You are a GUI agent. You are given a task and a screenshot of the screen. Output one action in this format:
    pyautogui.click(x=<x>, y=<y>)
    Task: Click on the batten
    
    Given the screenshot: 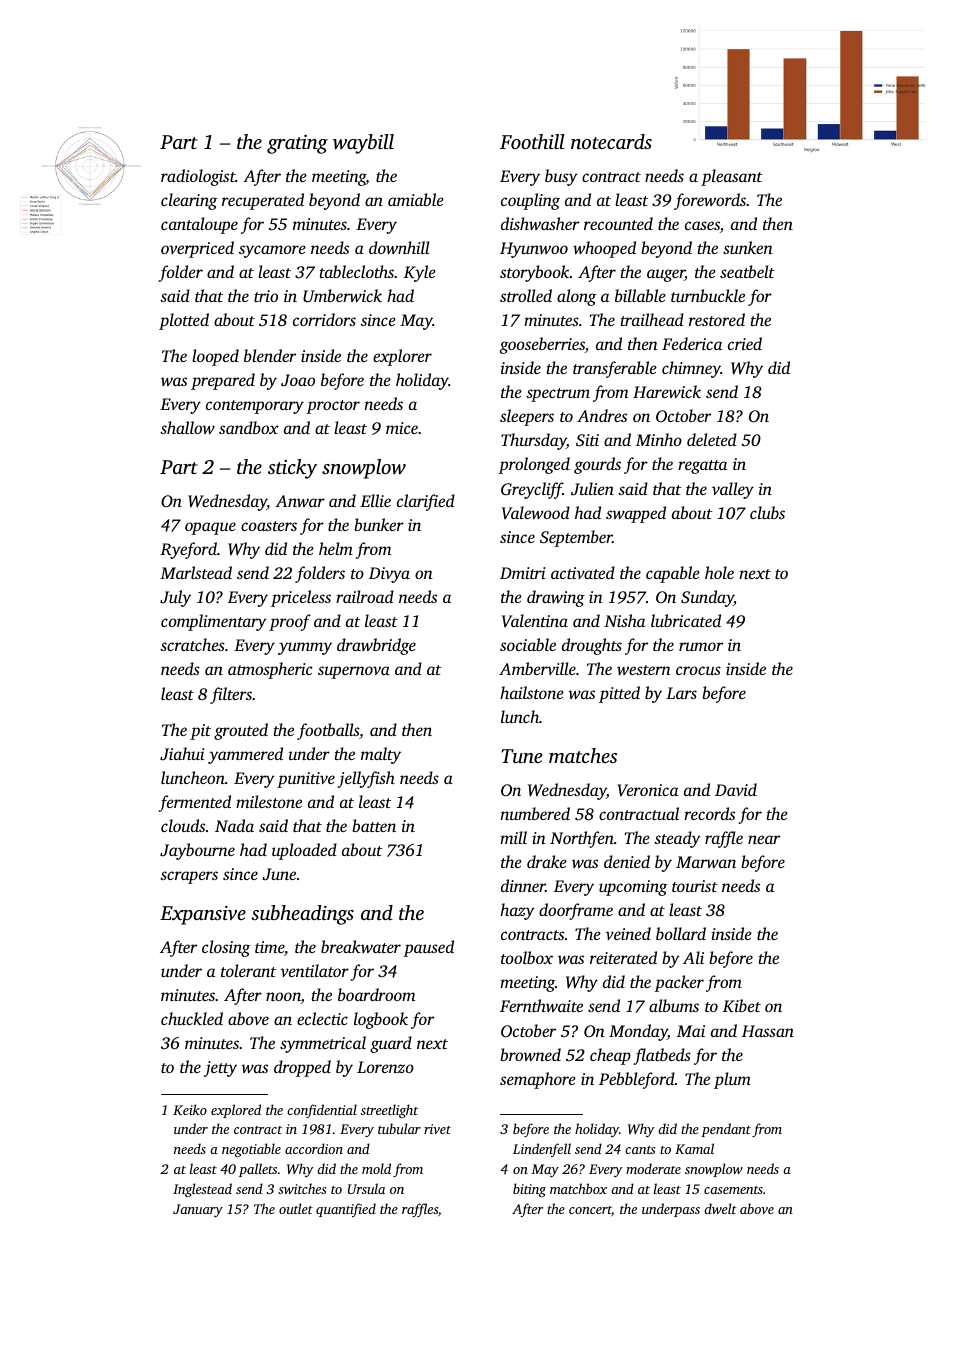 What is the action you would take?
    pyautogui.click(x=374, y=825)
